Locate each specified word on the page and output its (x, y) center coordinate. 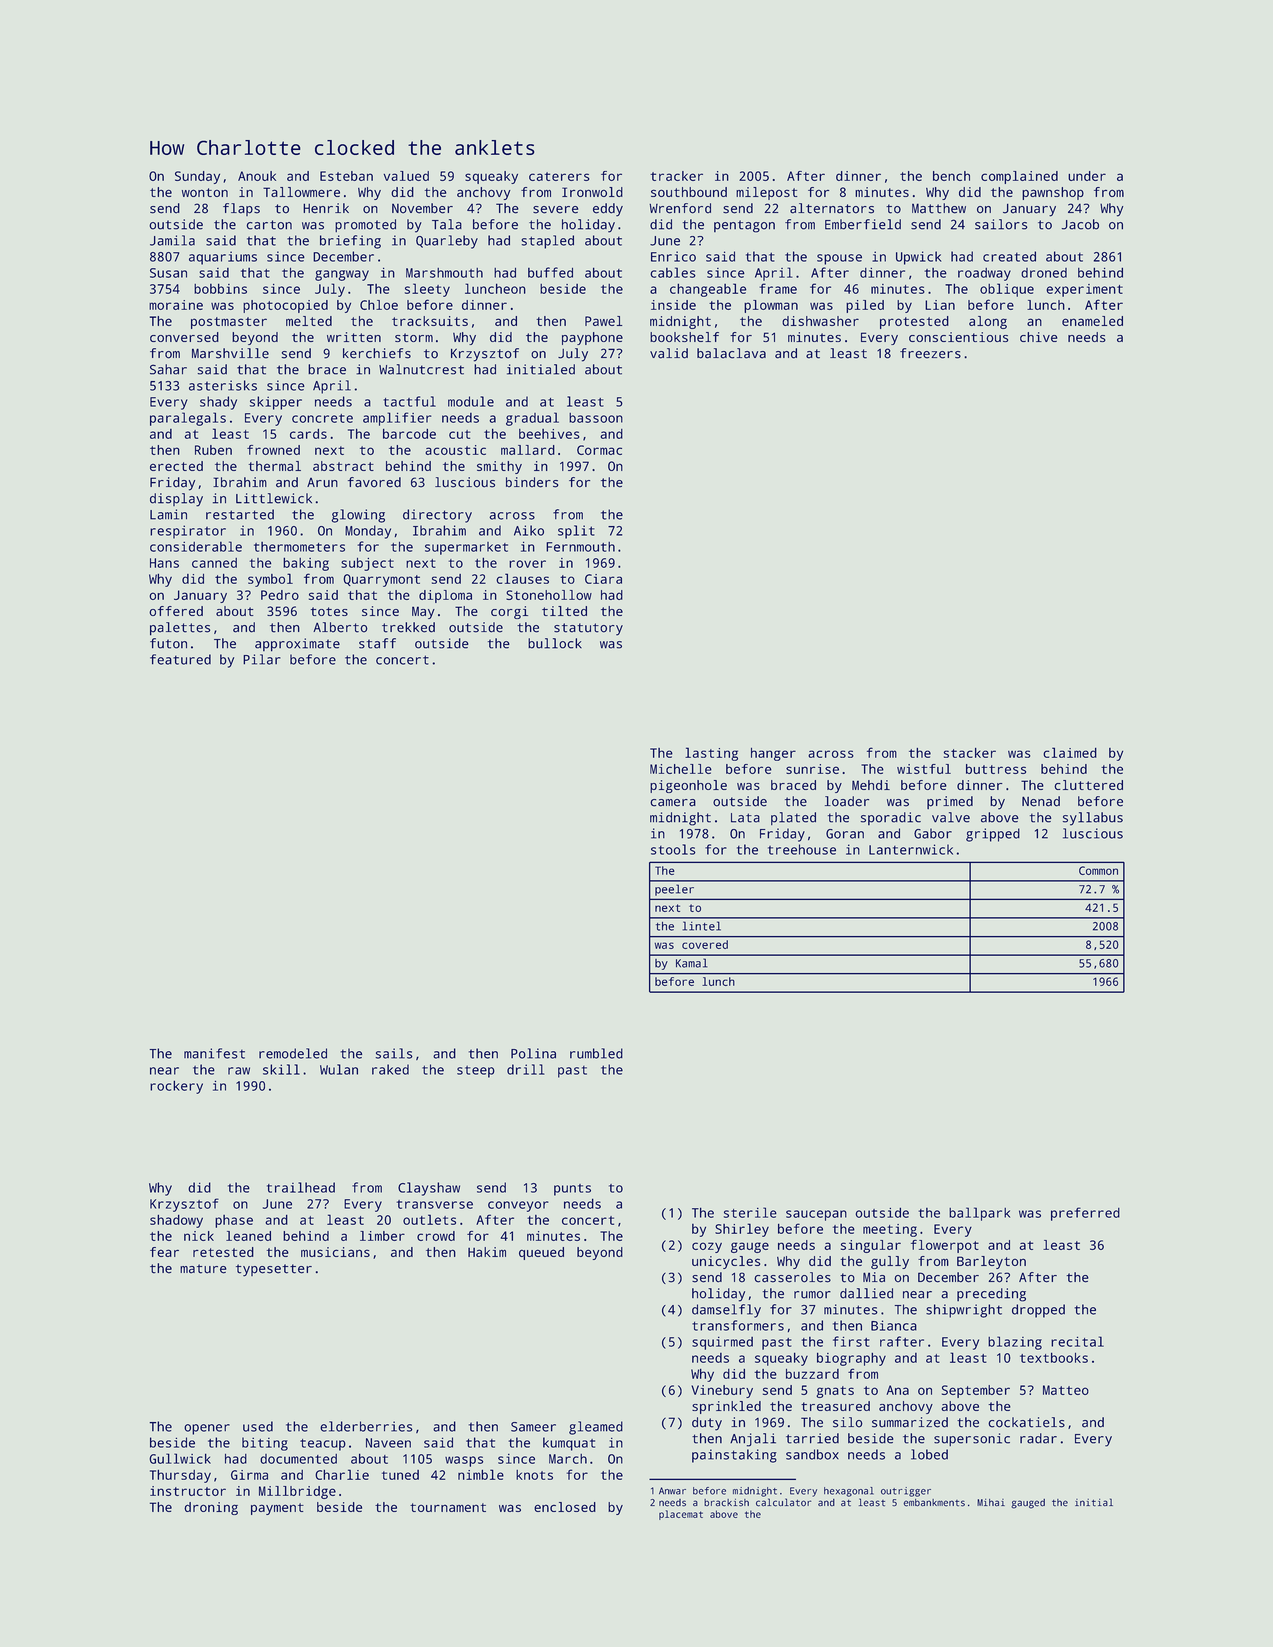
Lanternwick (911, 849)
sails (394, 1053)
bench (951, 176)
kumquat (569, 1444)
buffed (550, 272)
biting (265, 1444)
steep (476, 1071)
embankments (934, 1503)
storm (414, 337)
